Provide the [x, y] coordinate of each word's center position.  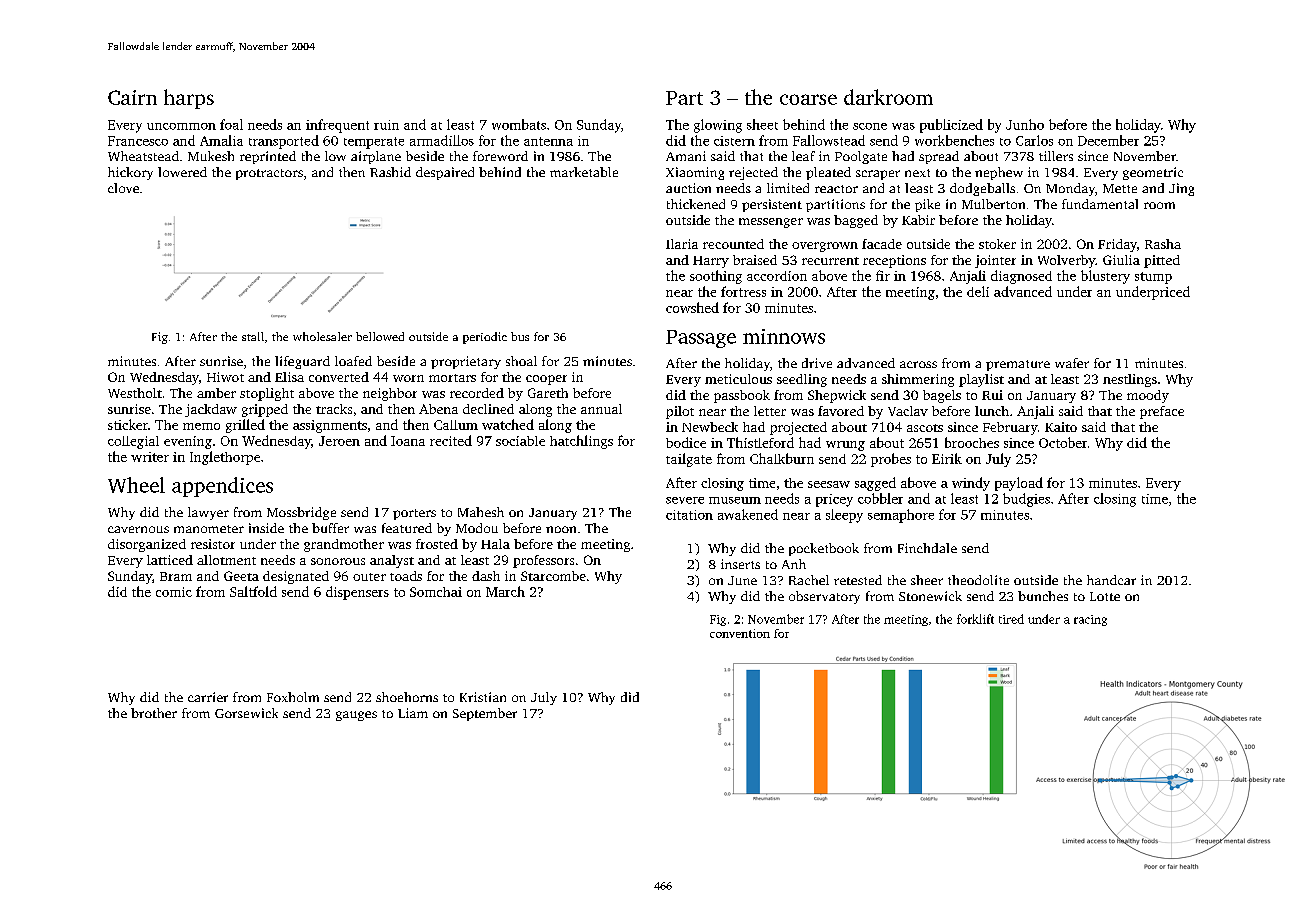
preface [1162, 412]
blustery [1105, 277]
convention [740, 633]
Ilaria [682, 244]
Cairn [132, 97]
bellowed [380, 336]
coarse [808, 99]
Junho [1025, 124]
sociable [520, 441]
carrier [208, 697]
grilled [245, 426]
